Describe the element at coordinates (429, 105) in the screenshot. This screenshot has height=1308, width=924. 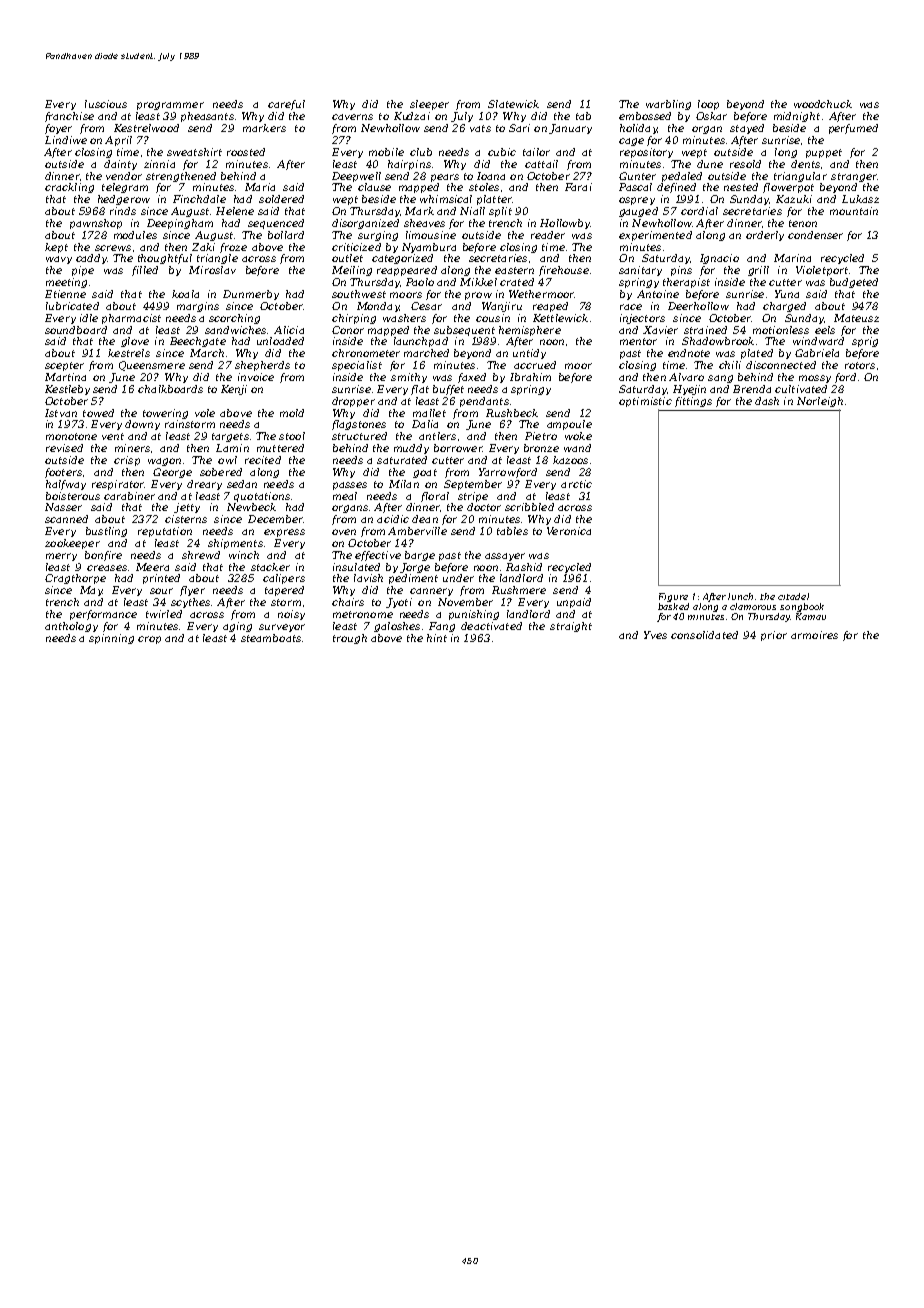
I see `sleeper` at that location.
